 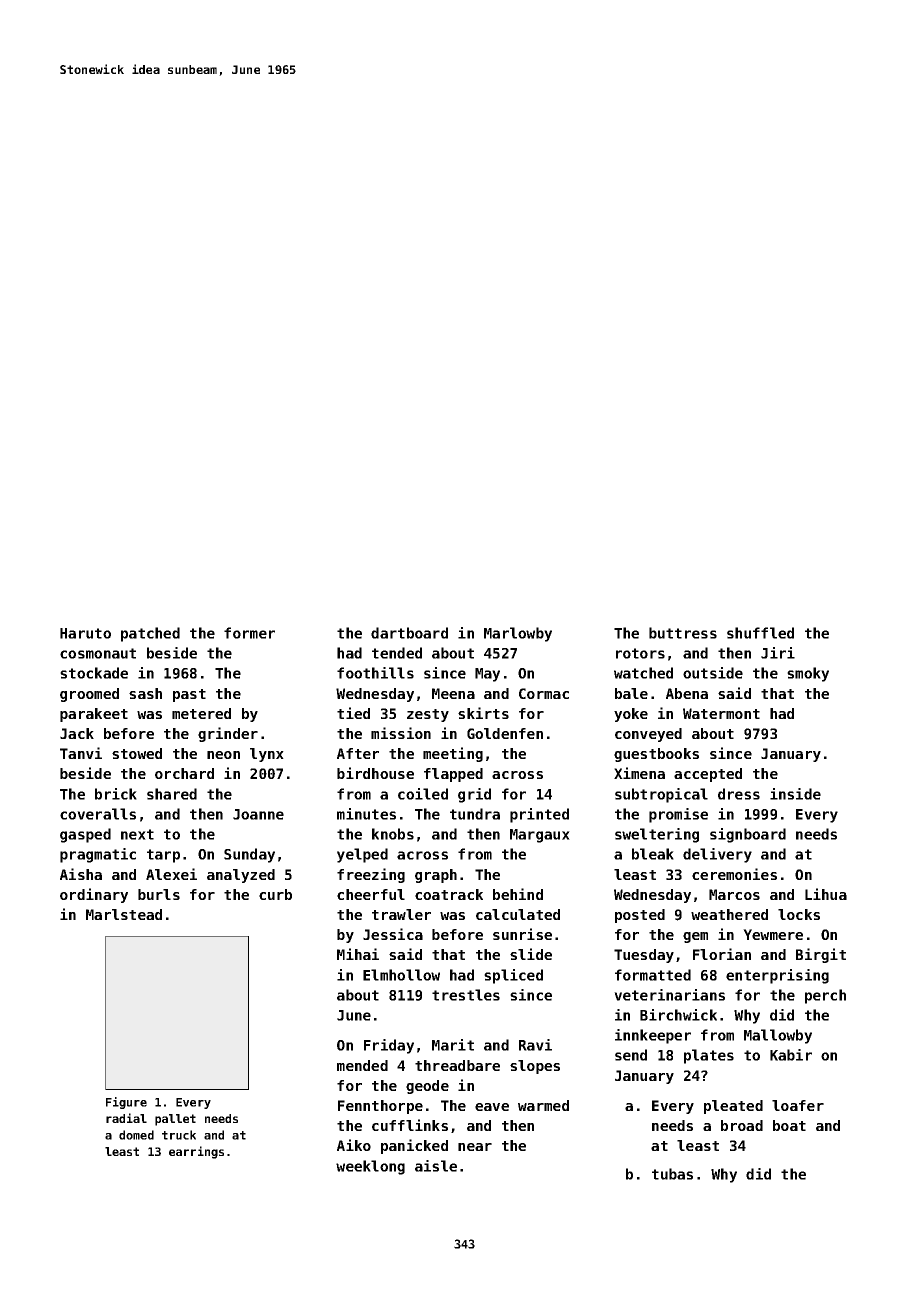 I want to click on aisle, so click(x=436, y=1166).
